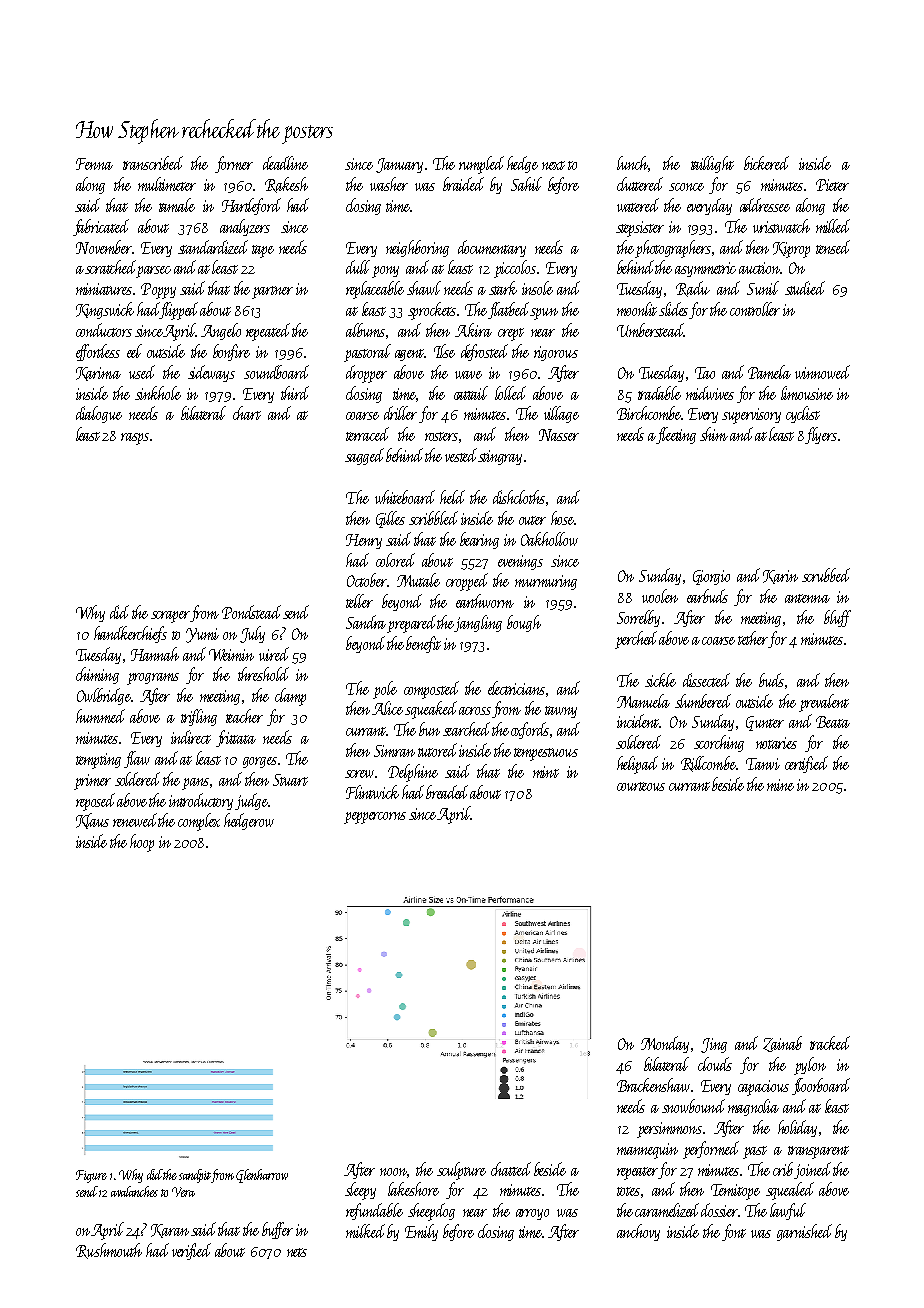 This screenshot has width=924, height=1308. What do you see at coordinates (142, 843) in the screenshot?
I see `hoop` at bounding box center [142, 843].
